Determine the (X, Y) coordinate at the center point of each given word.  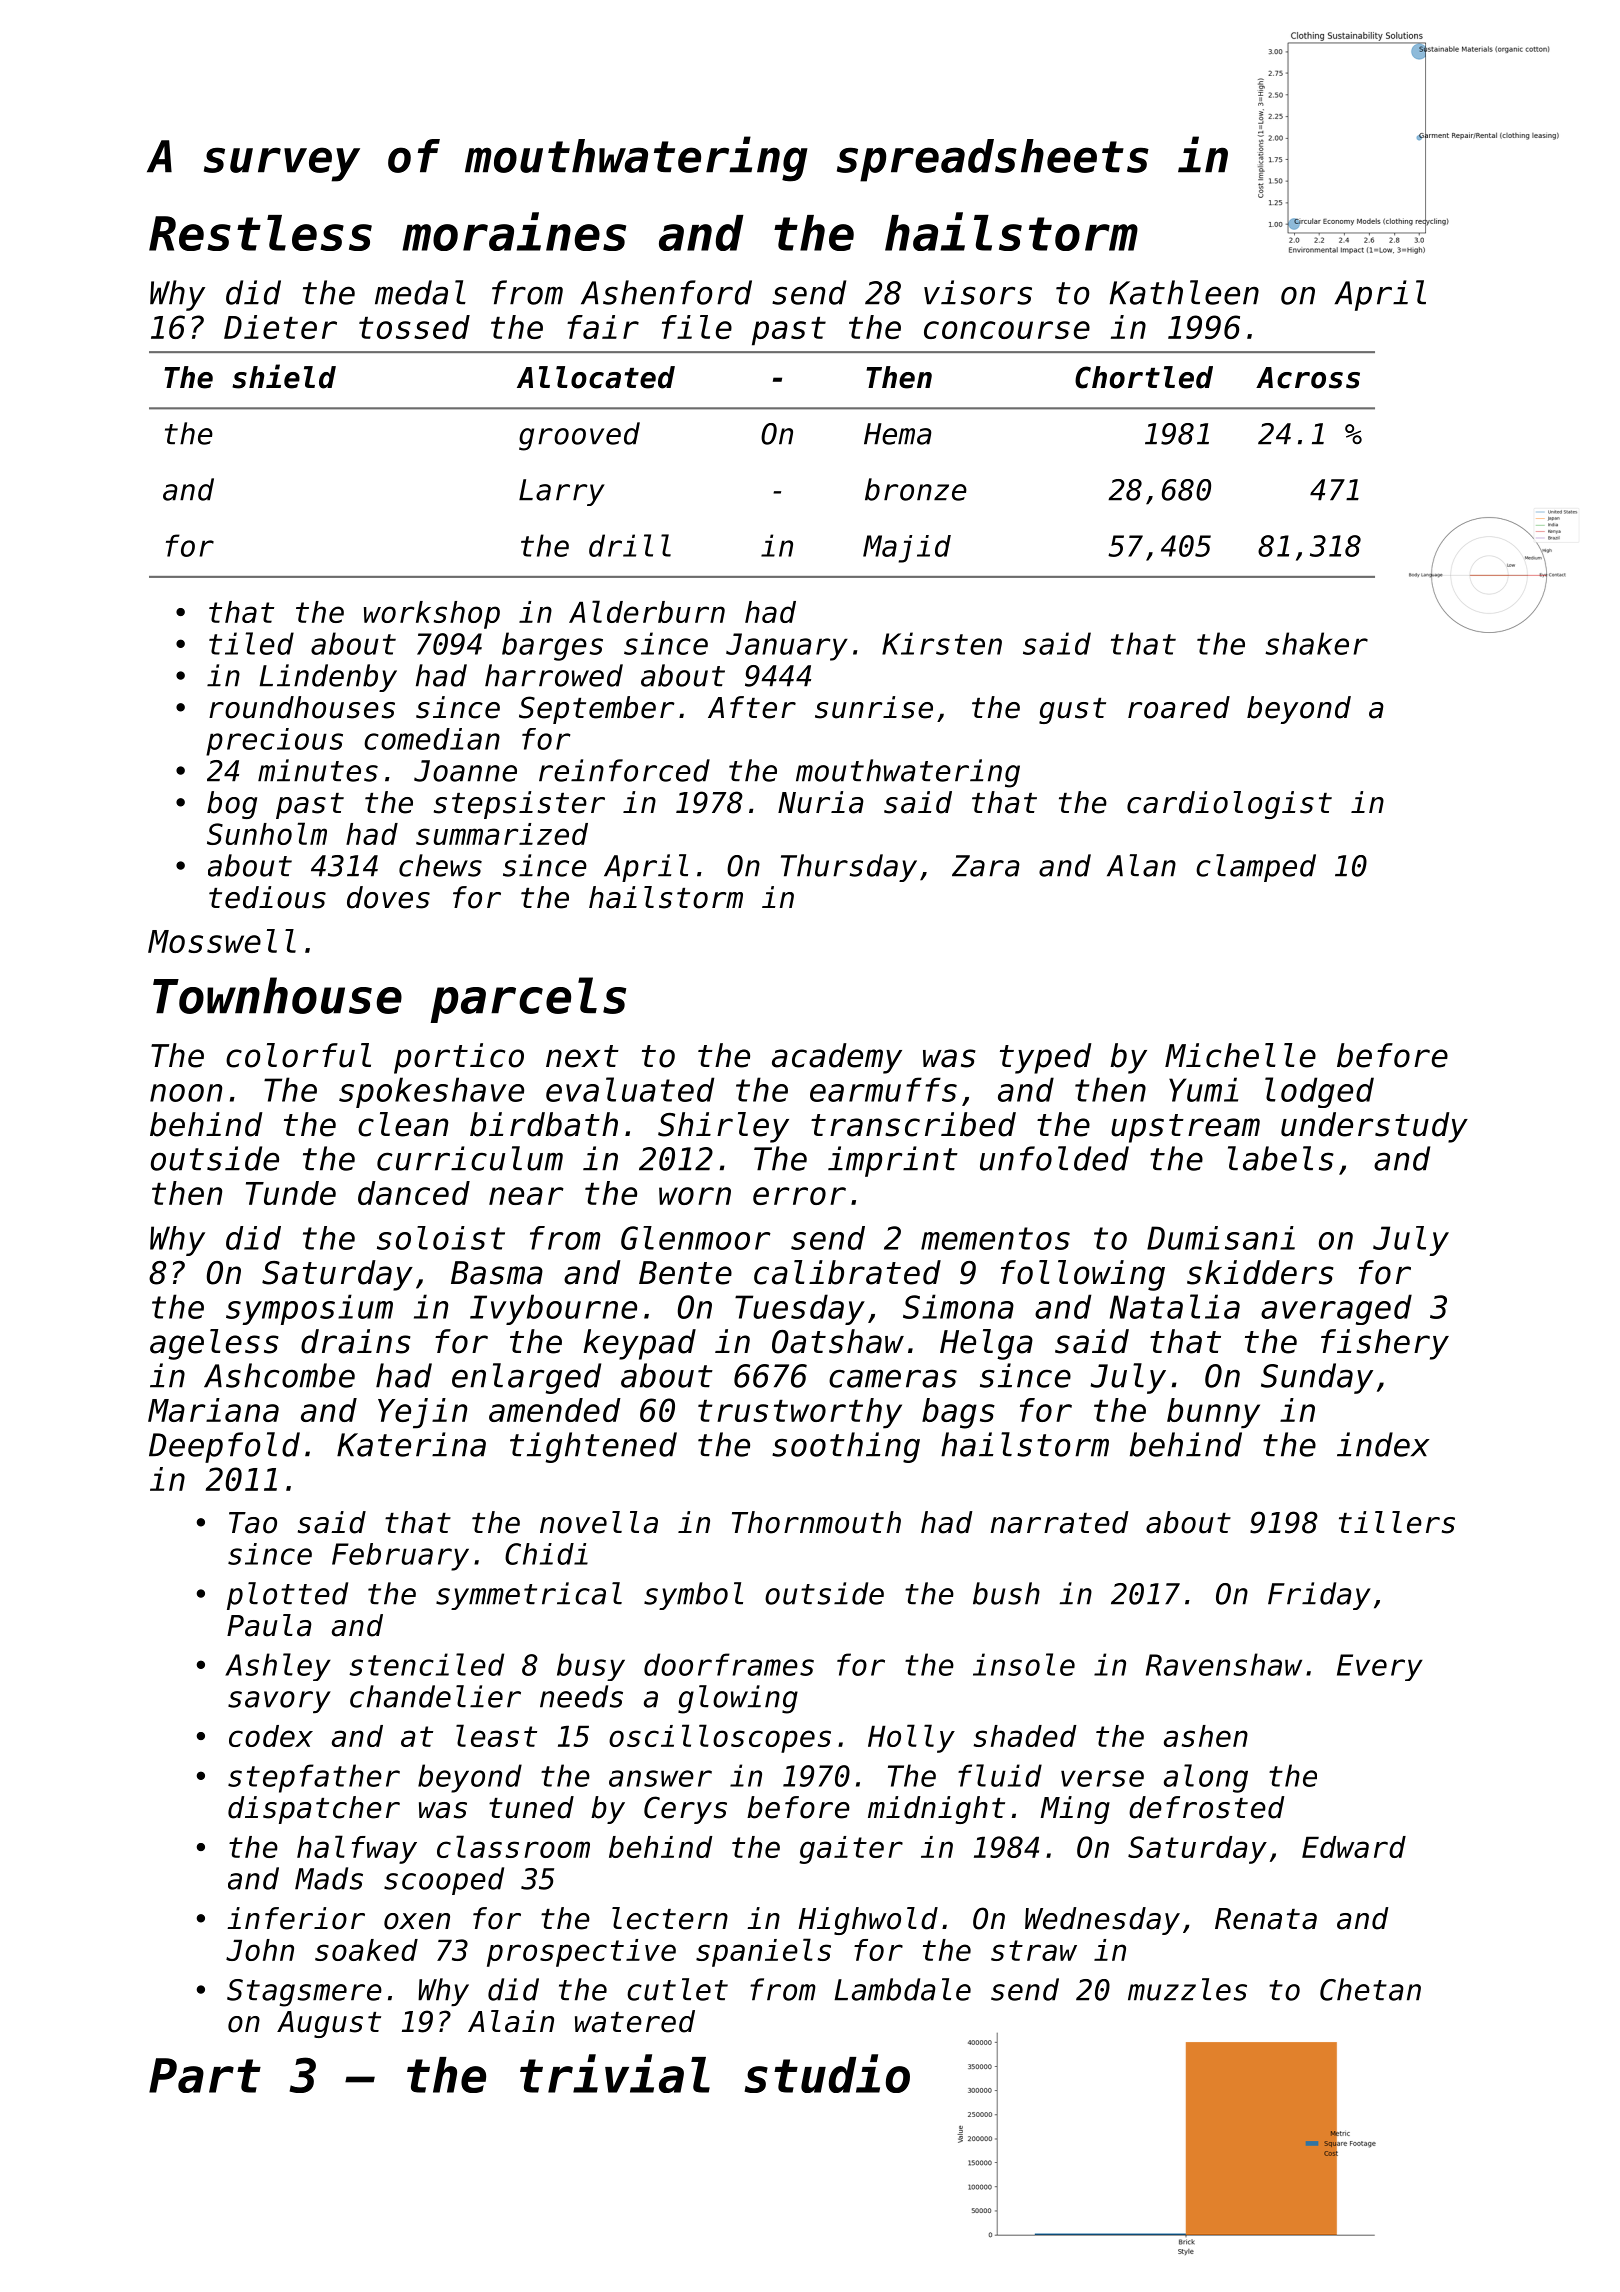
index (1383, 1444)
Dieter (280, 327)
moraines (514, 231)
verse (1102, 1778)
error (799, 1196)
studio (827, 2073)
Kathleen (1184, 292)
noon (186, 1093)
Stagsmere (304, 1993)
